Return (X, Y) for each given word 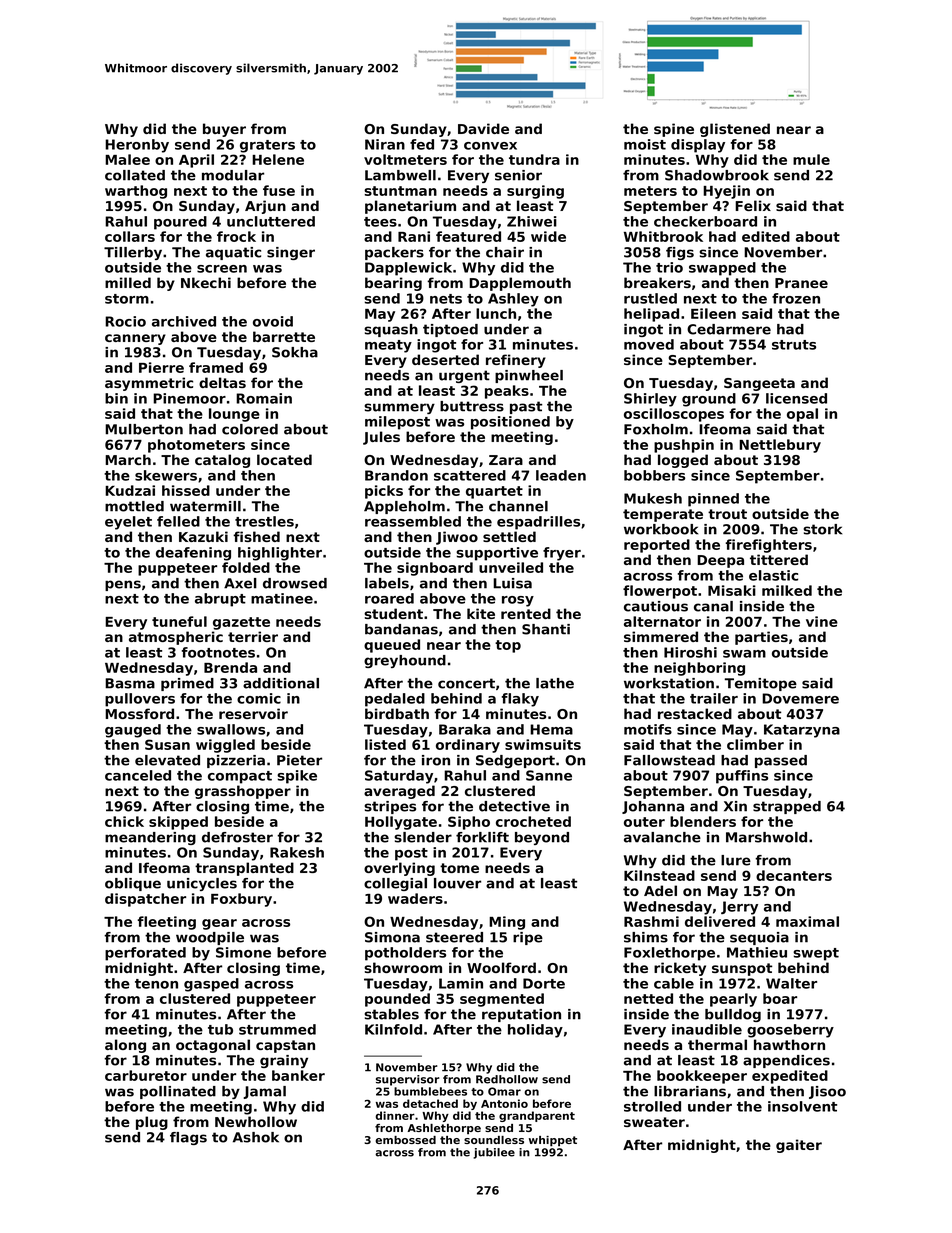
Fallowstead (669, 760)
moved (649, 344)
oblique (133, 884)
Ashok (256, 1137)
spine (674, 130)
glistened (735, 130)
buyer (224, 130)
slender (423, 837)
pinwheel (529, 376)
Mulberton (144, 429)
